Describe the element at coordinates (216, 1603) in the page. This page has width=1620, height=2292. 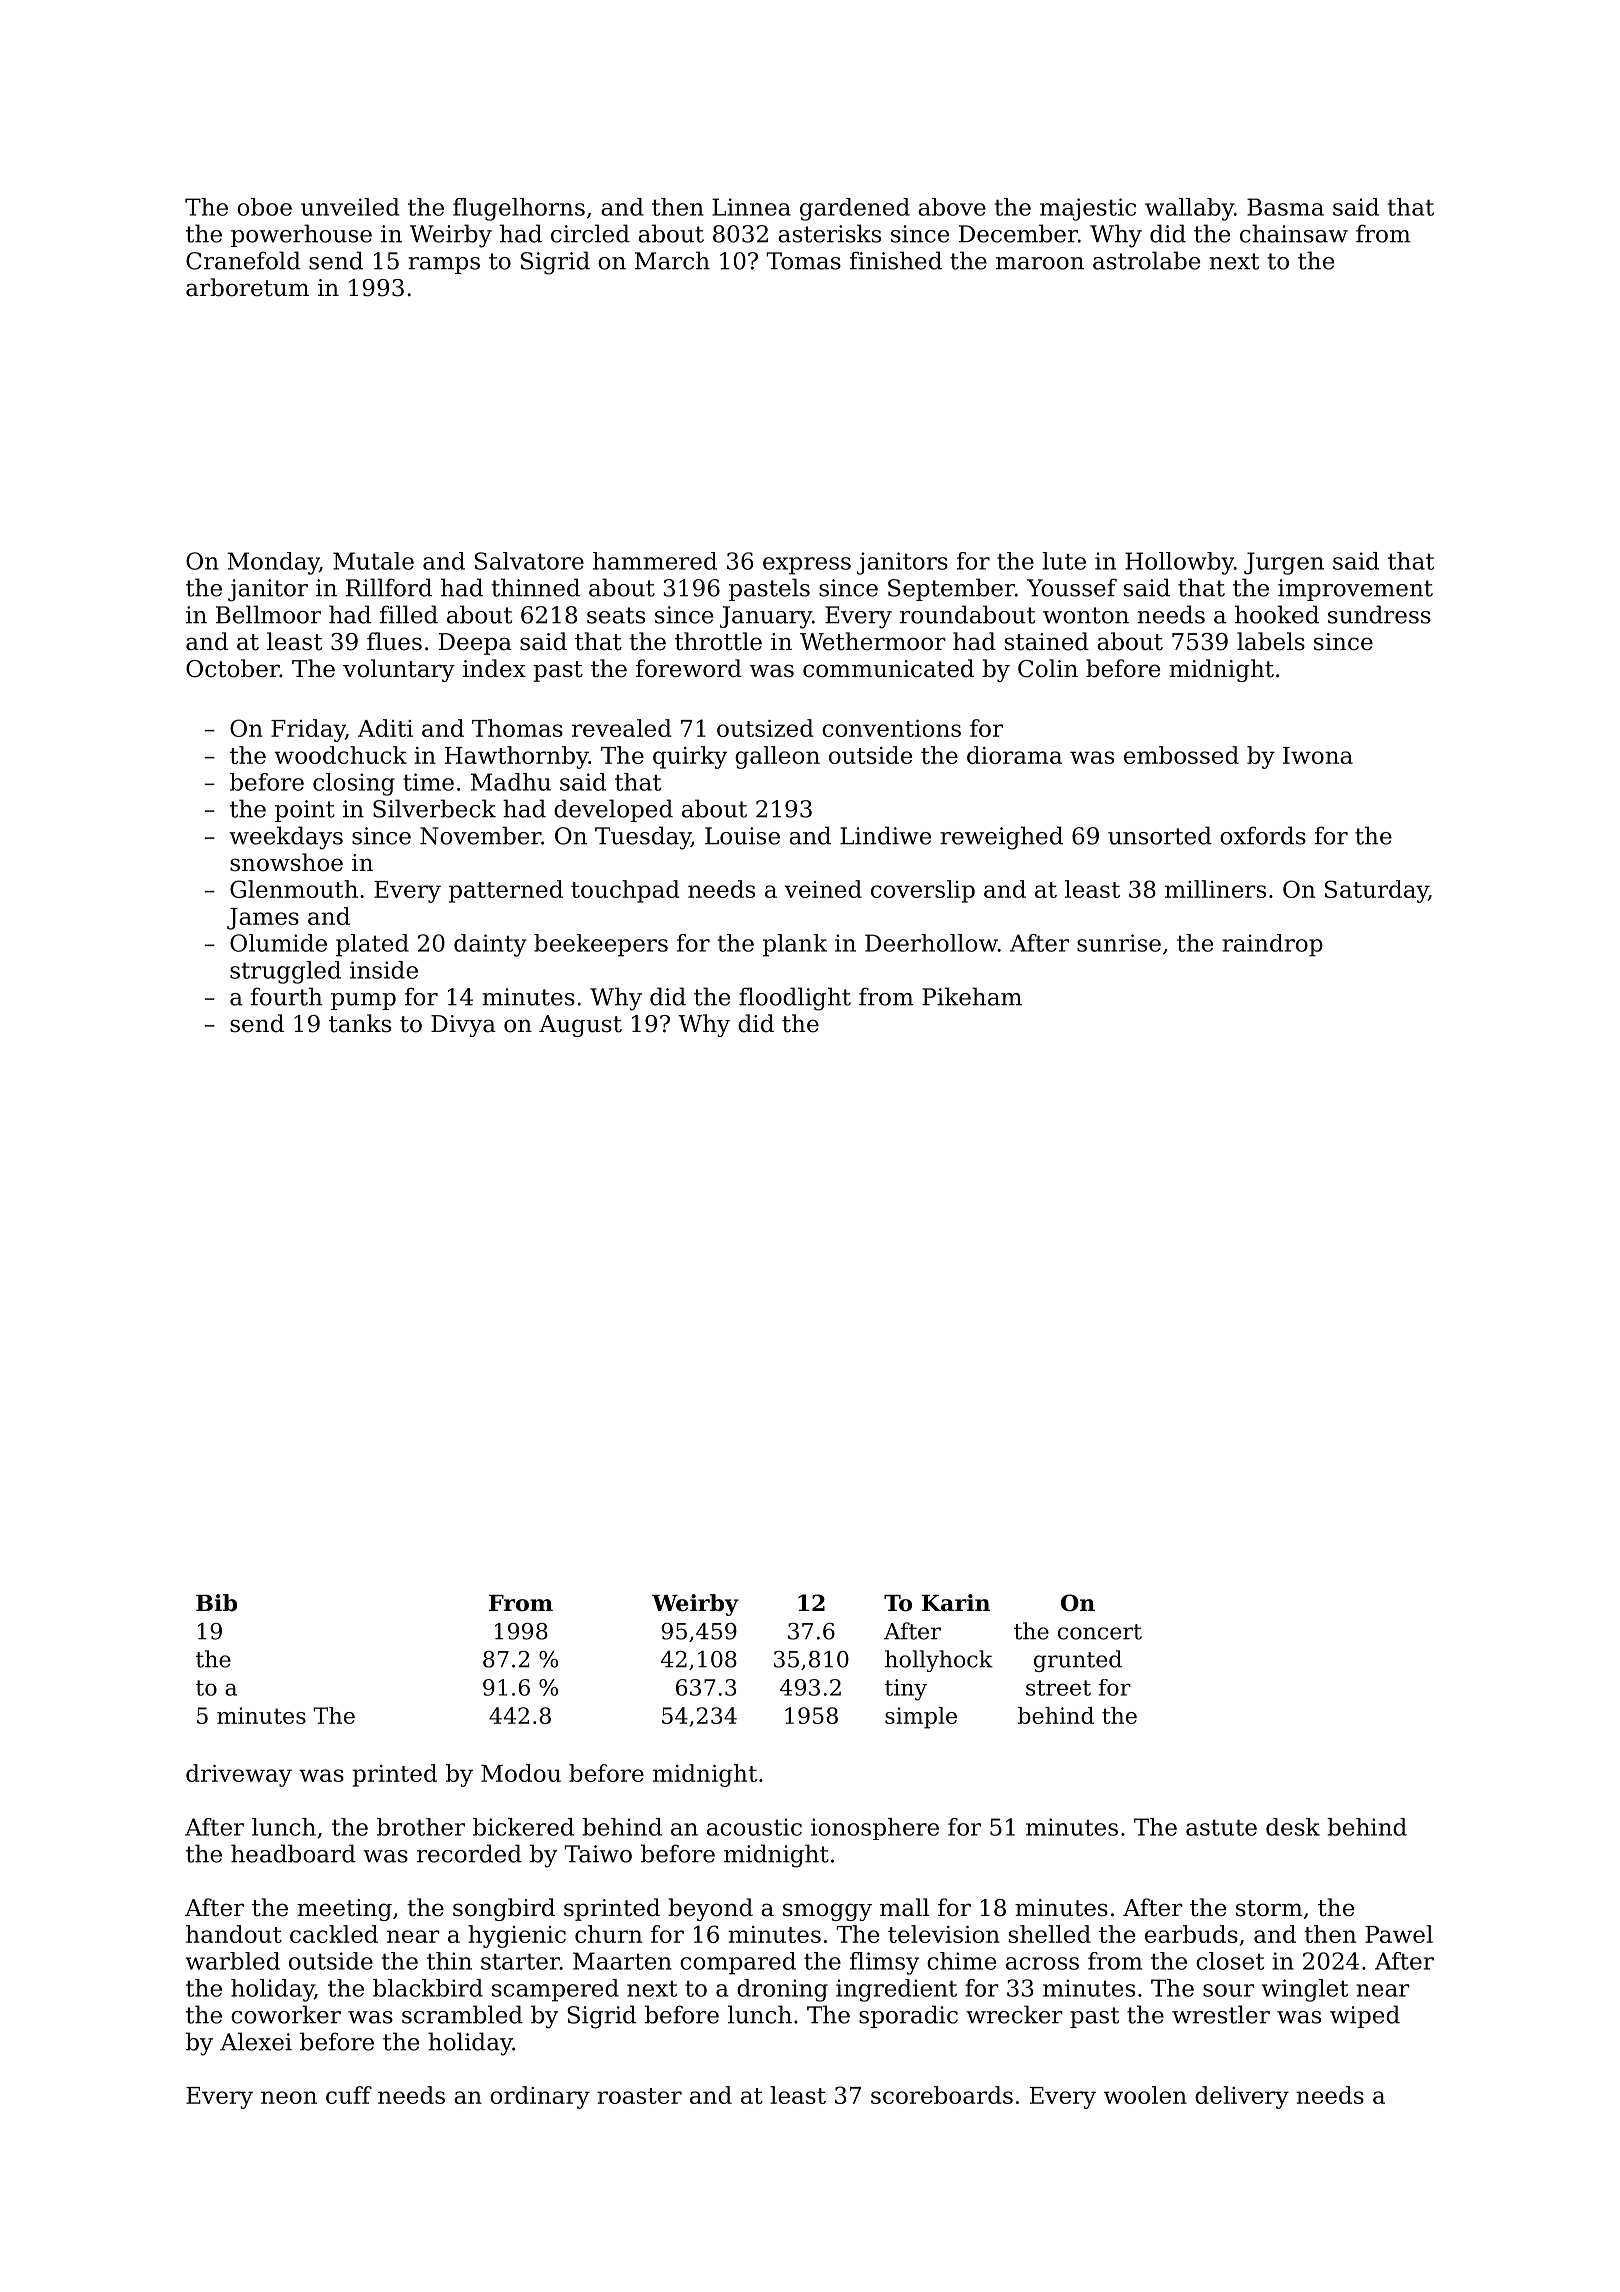
I see `Bib` at that location.
